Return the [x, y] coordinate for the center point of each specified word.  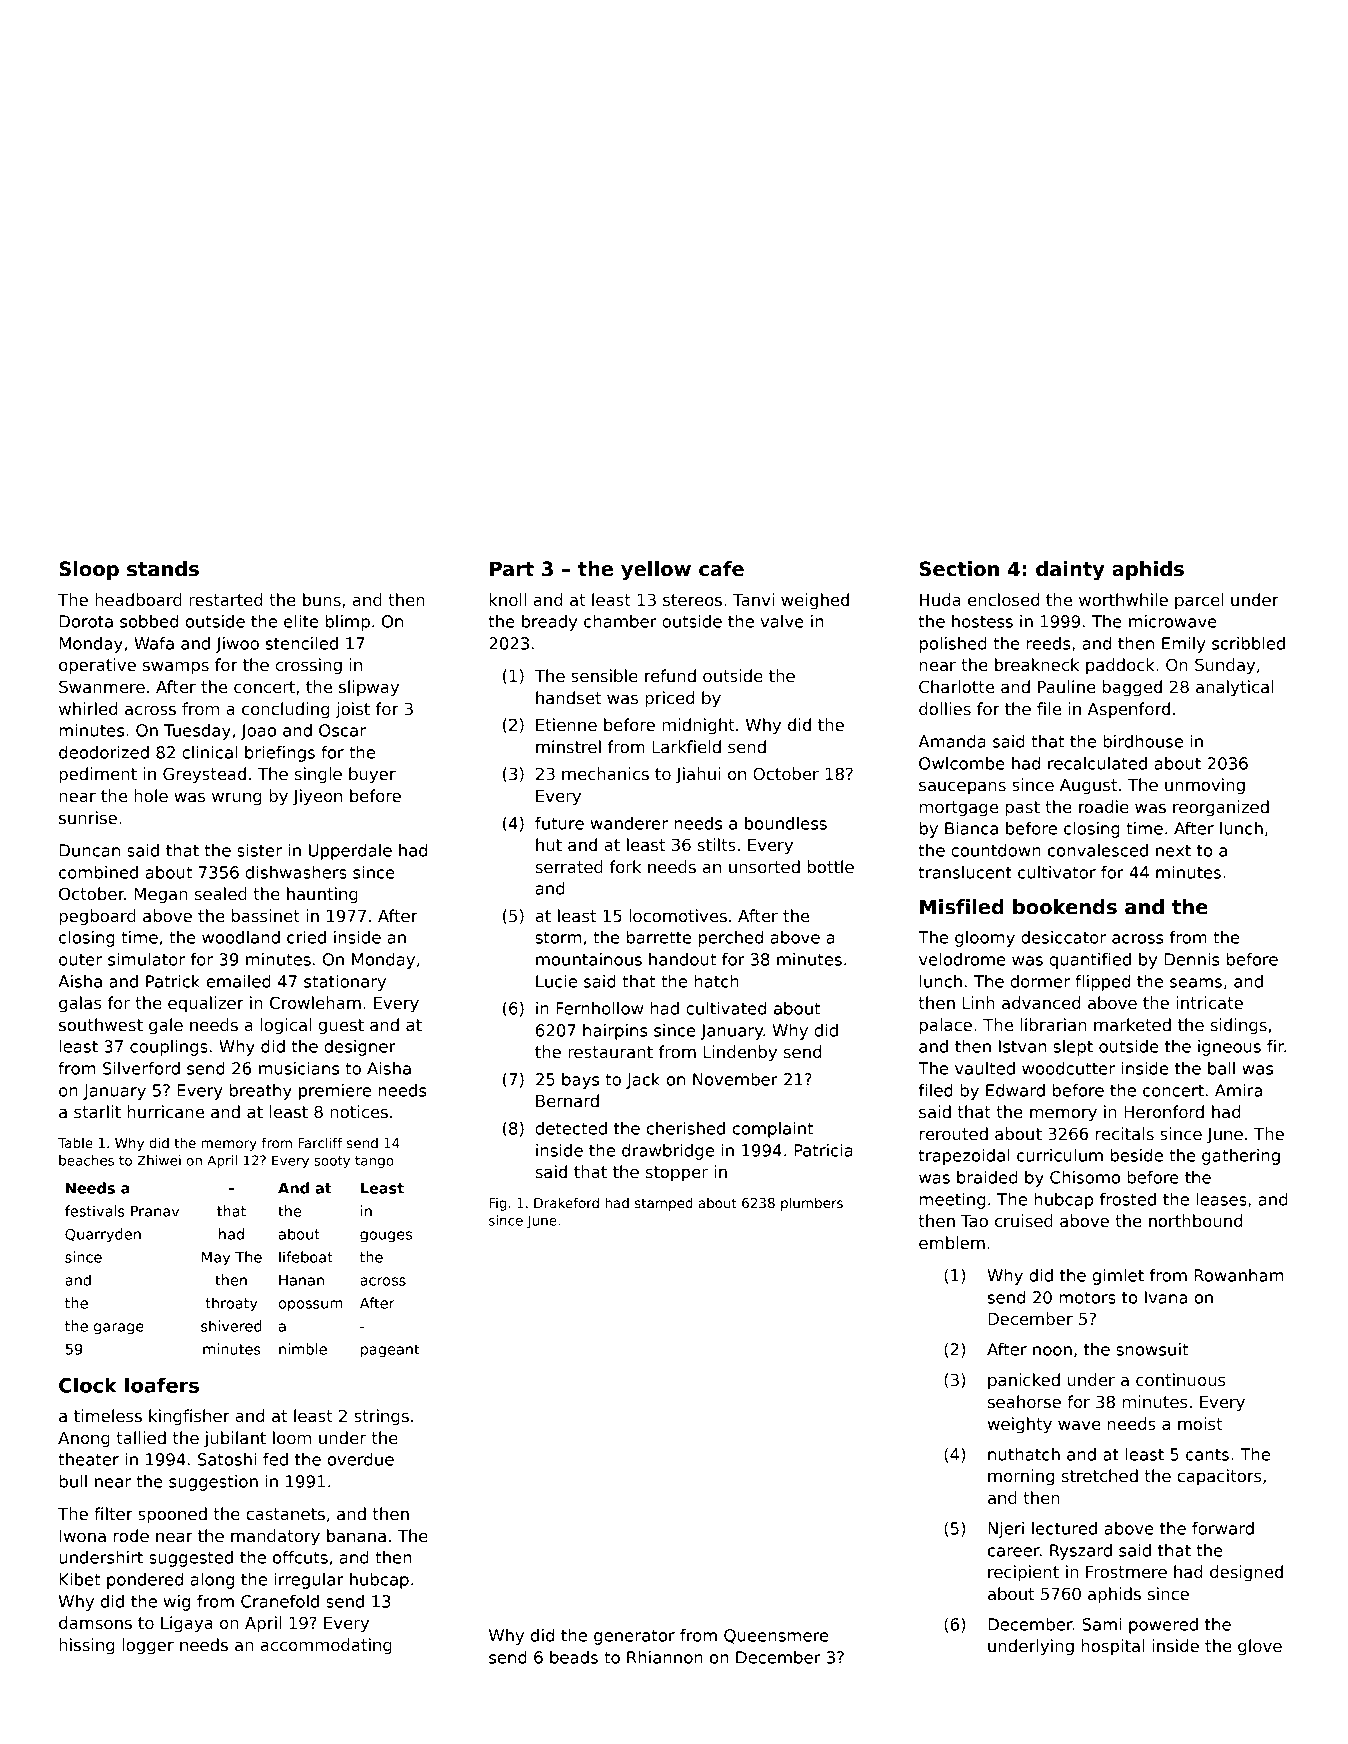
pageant [390, 1351]
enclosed [1003, 600]
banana [356, 1536]
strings [381, 1417]
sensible [604, 676]
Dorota [86, 621]
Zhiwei [159, 1160]
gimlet [1118, 1277]
